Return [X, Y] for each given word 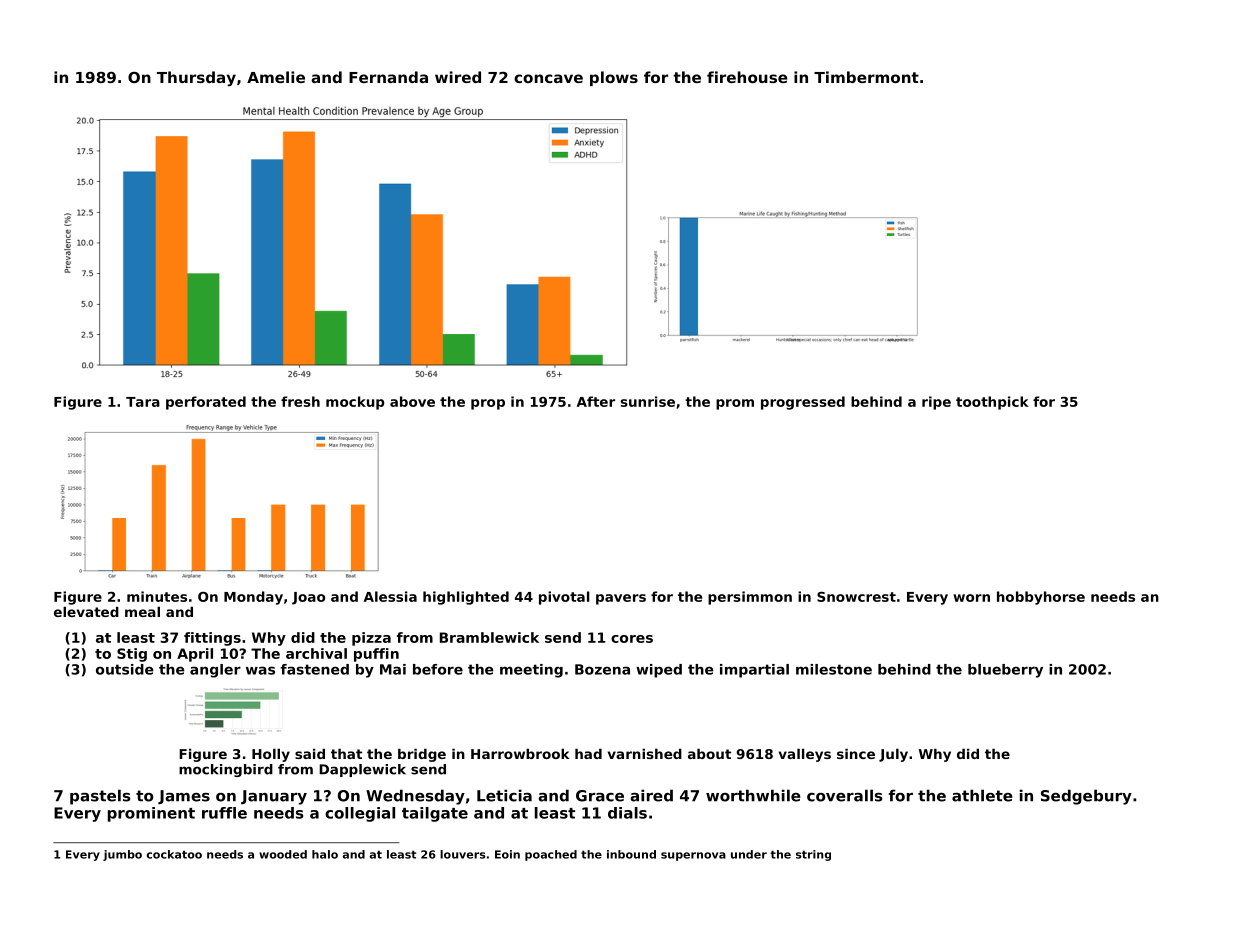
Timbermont [866, 77]
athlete [982, 795]
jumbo [122, 855]
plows [614, 78]
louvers [463, 854]
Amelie [276, 77]
